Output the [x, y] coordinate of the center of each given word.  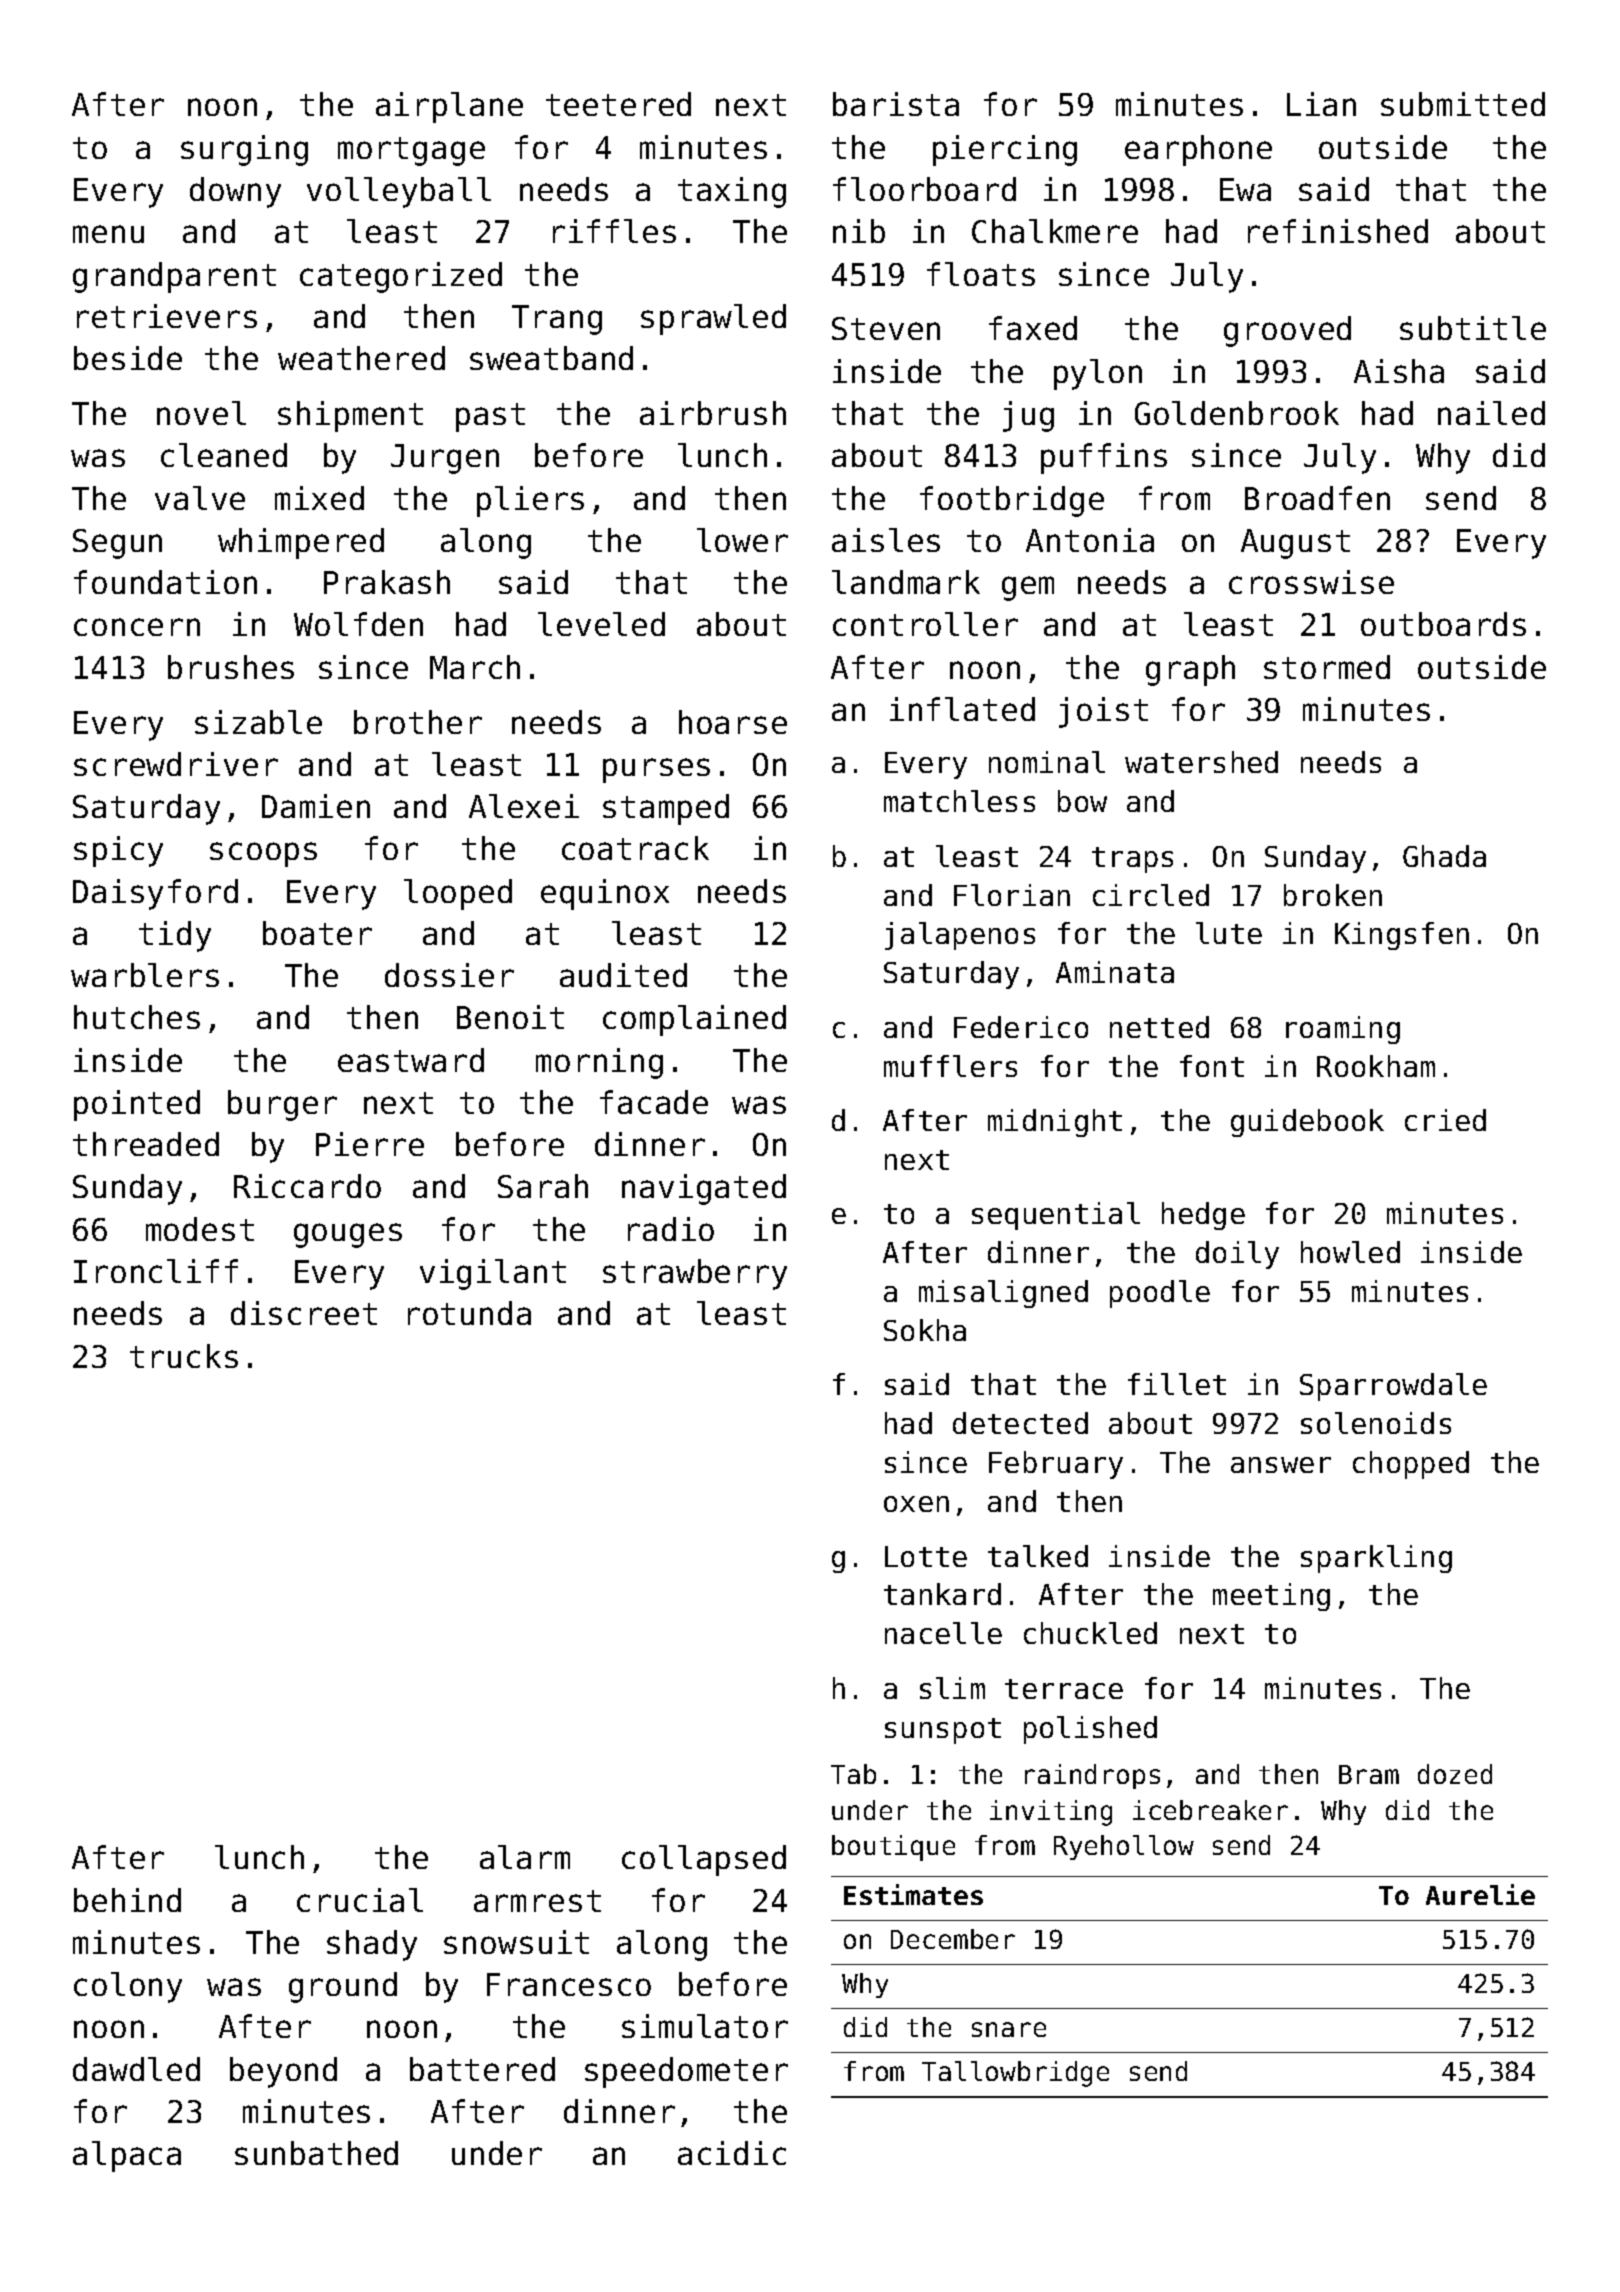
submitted [1463, 104]
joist [1103, 712]
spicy [118, 851]
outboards [1443, 624]
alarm [525, 1857]
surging [244, 150]
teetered [618, 104]
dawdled [136, 2069]
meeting [1271, 1597]
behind [127, 1900]
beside [128, 358]
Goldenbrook [1237, 413]
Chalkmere [1055, 231]
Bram [1369, 1774]
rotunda [469, 1313]
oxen [916, 1504]
